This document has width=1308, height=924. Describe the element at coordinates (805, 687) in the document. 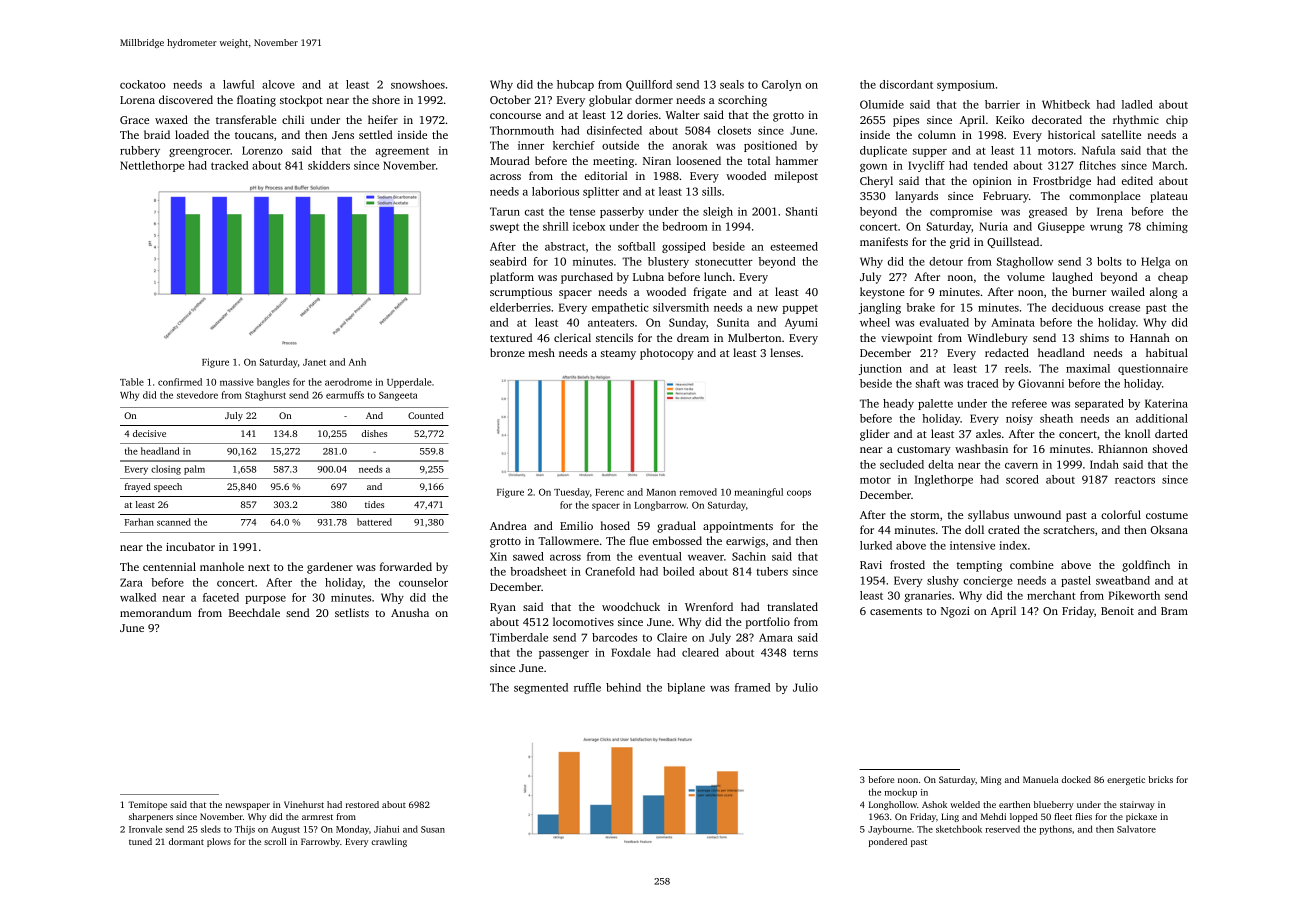

I see `Julio` at that location.
